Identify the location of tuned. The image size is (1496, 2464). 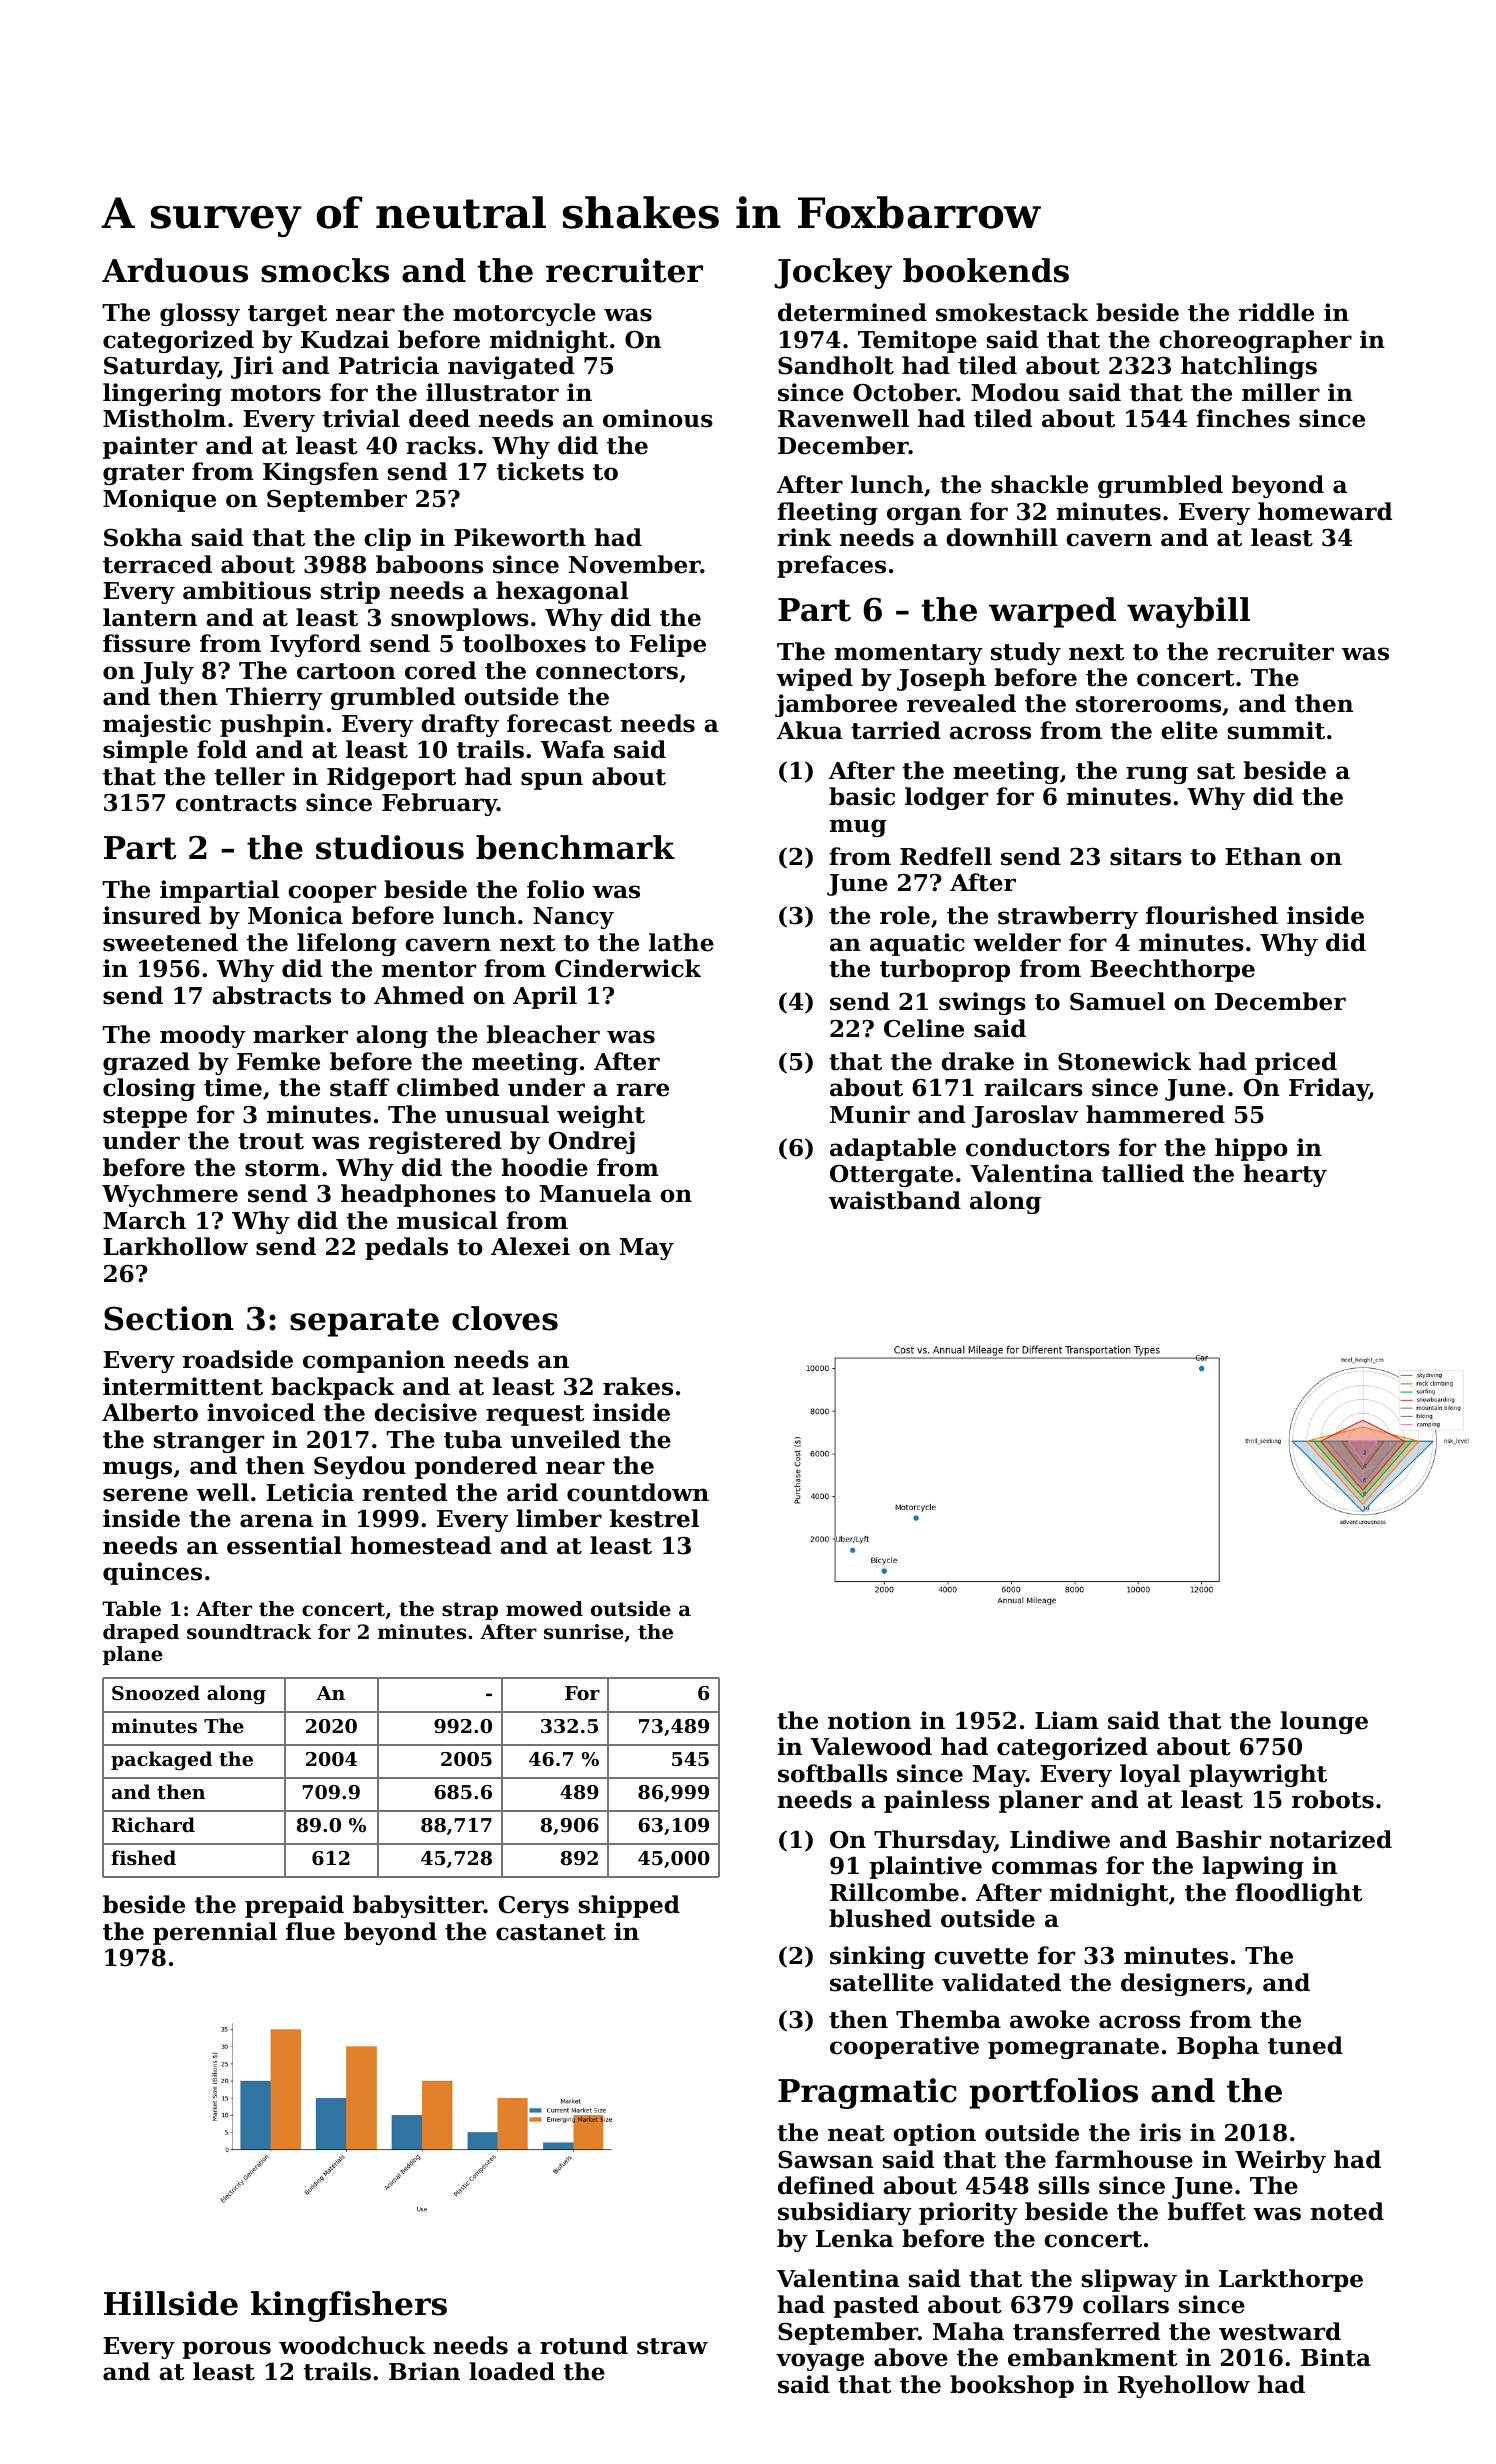
(1305, 2045).
